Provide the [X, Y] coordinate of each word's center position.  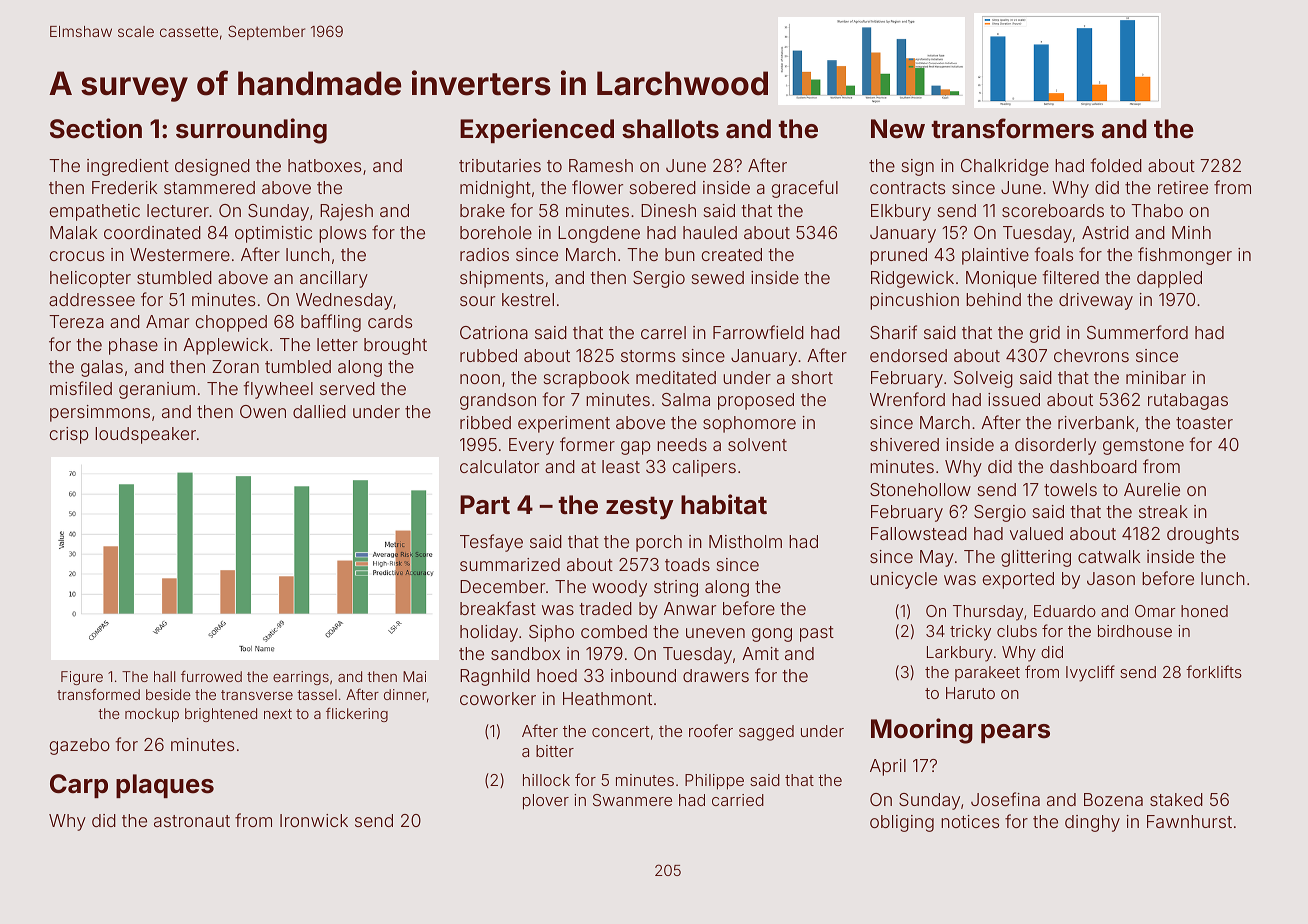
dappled [1169, 279]
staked [1176, 799]
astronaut [192, 821]
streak [1163, 511]
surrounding [251, 131]
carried [738, 800]
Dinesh [668, 210]
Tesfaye [491, 543]
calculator [499, 466]
